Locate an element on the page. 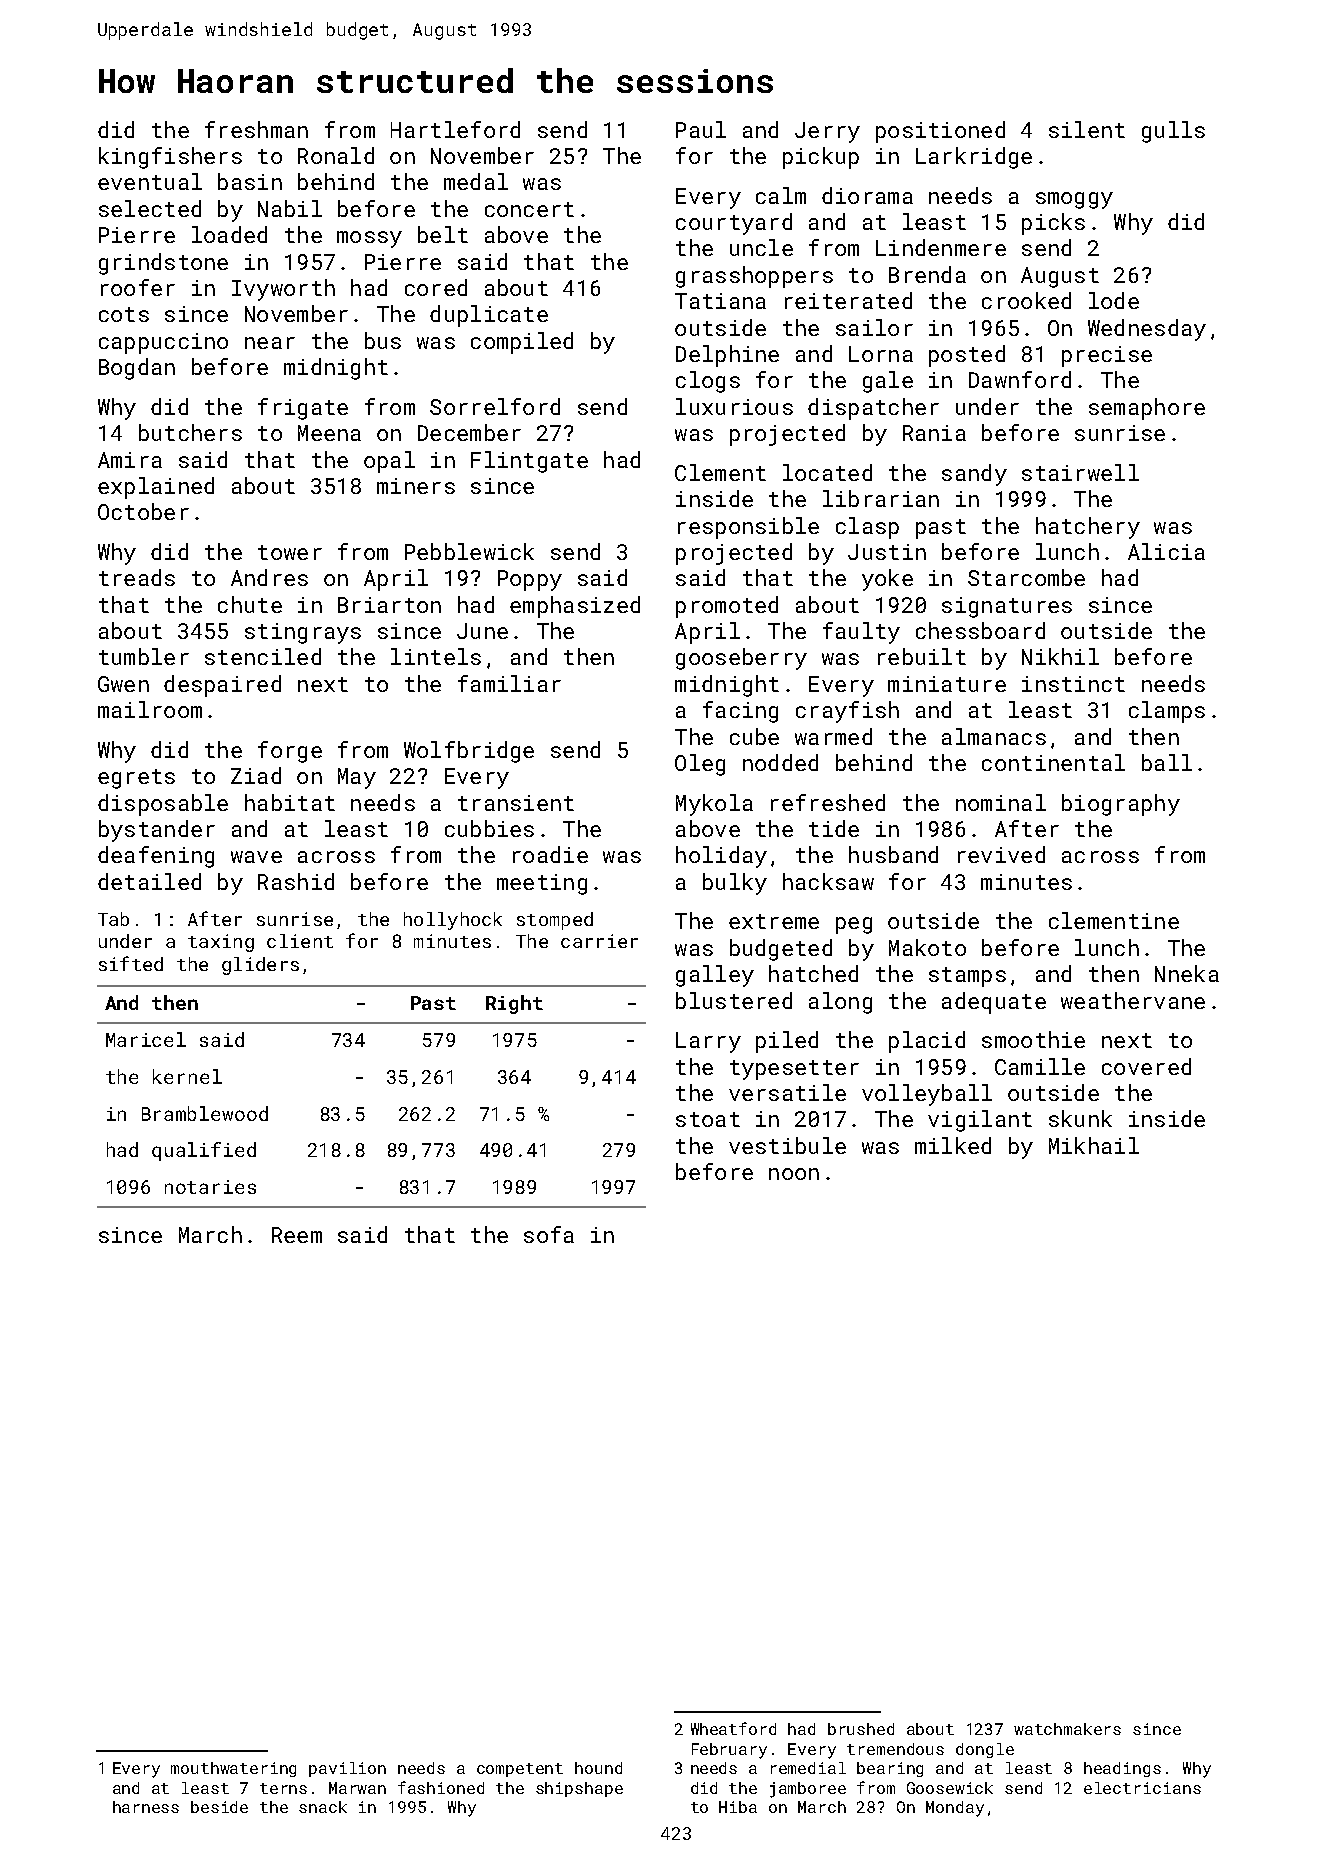 The image size is (1320, 1867). qualified is located at coordinates (204, 1151).
